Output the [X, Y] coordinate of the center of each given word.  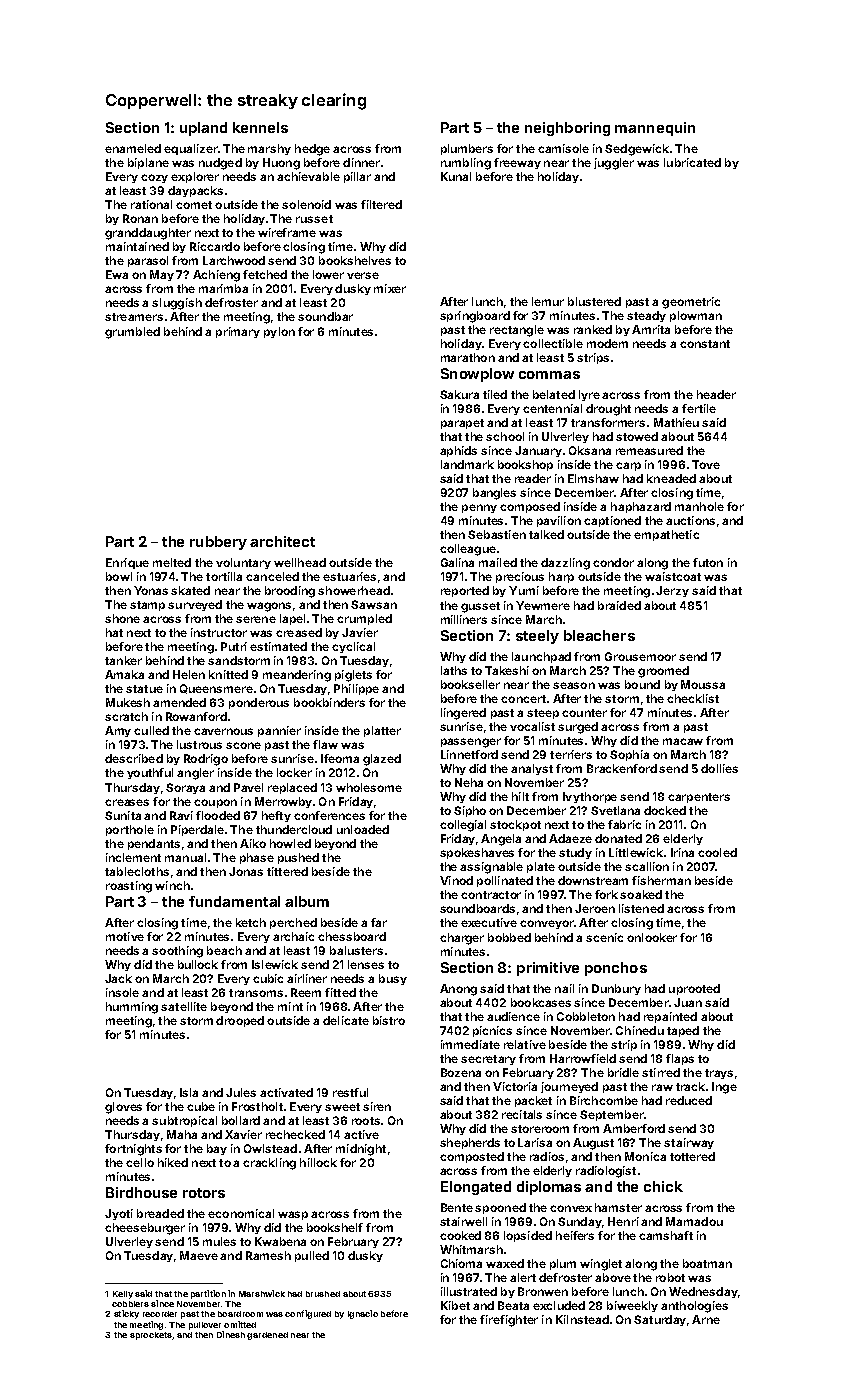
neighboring [567, 129]
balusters [356, 950]
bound [642, 684]
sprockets [151, 1336]
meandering [297, 676]
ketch [251, 922]
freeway [517, 163]
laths [454, 670]
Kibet [455, 1305]
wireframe [287, 232]
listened [641, 908]
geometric [691, 303]
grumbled [132, 333]
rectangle [517, 331]
